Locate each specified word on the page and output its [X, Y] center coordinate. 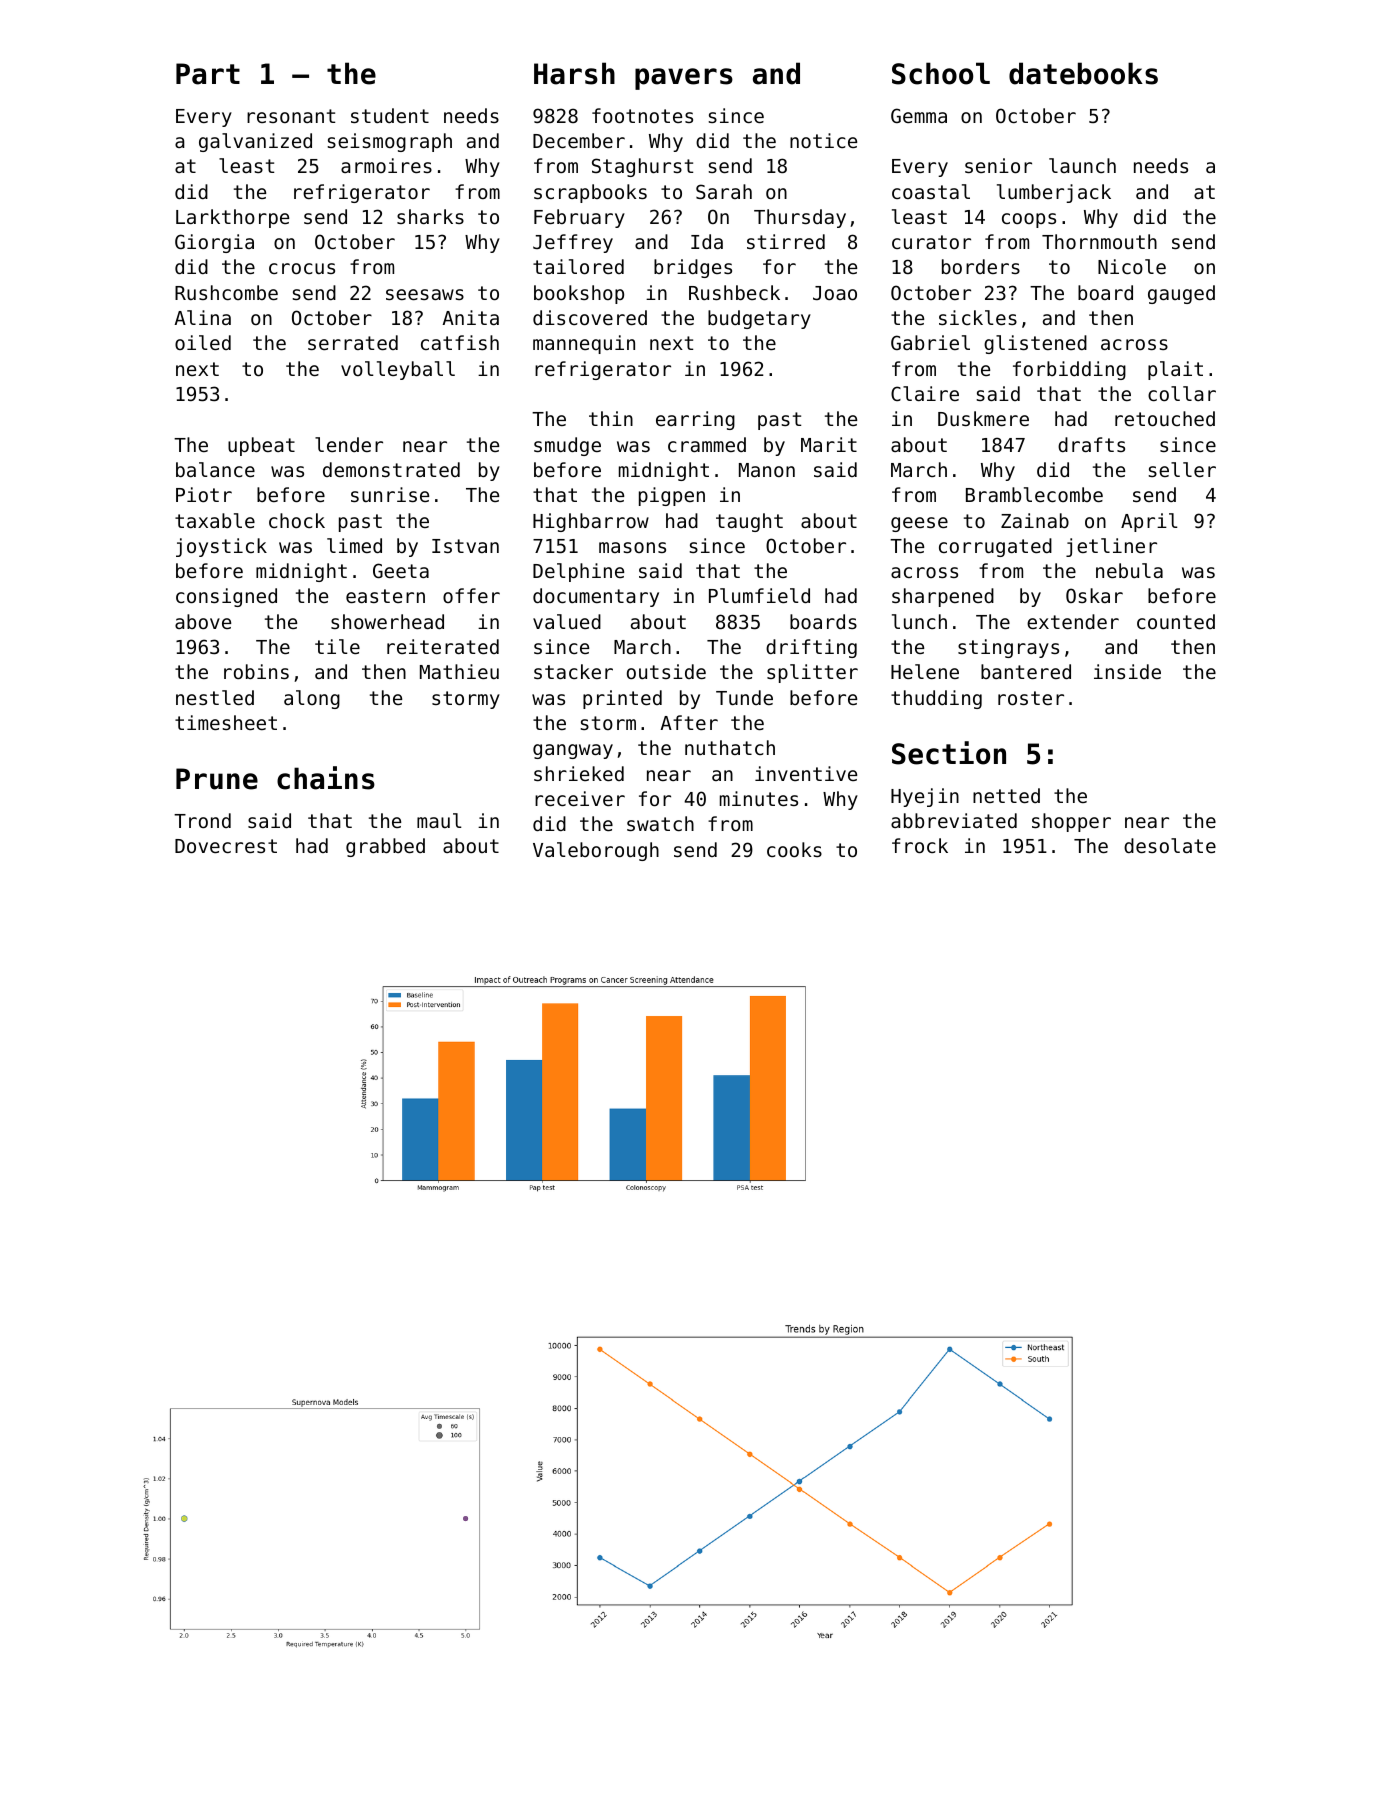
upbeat [261, 446]
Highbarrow [591, 522]
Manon [767, 470]
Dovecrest [226, 846]
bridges [693, 268]
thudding [936, 699]
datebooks [1083, 73]
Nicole [1132, 266]
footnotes [642, 115]
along [312, 699]
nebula [1129, 570]
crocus [302, 268]
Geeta [401, 570]
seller [1182, 469]
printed [622, 699]
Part [208, 74]
